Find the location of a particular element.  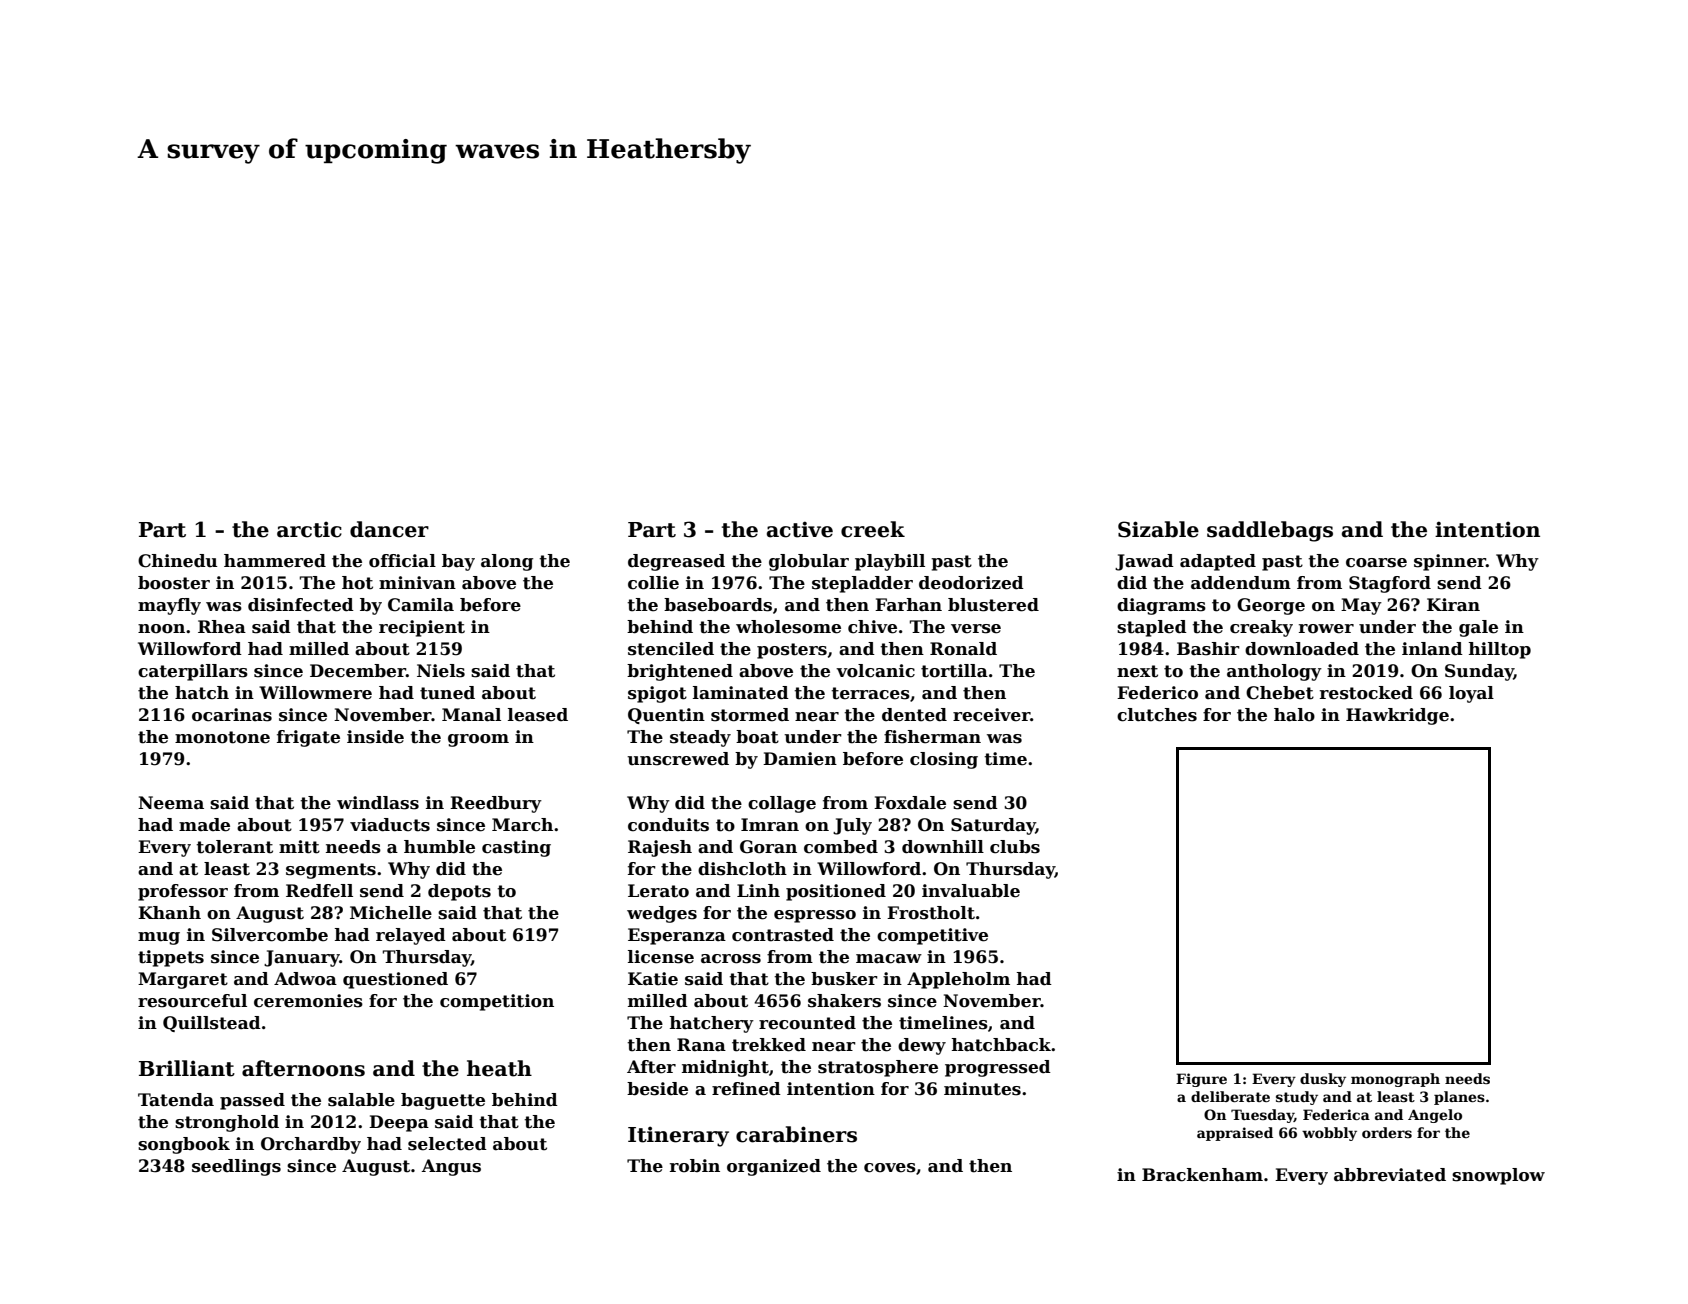

fisherman is located at coordinates (932, 737).
